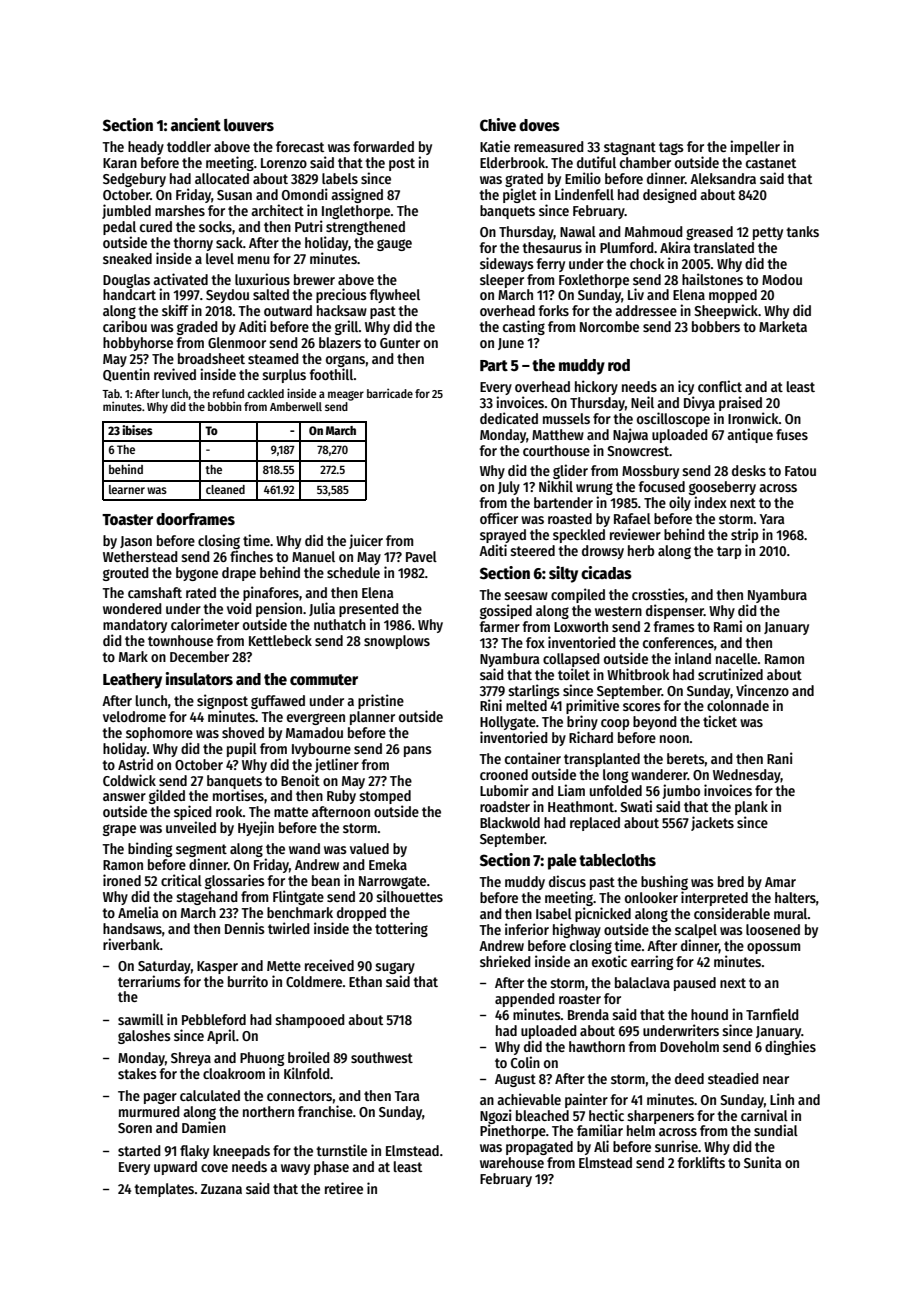  Describe the element at coordinates (394, 245) in the screenshot. I see `gauge` at that location.
